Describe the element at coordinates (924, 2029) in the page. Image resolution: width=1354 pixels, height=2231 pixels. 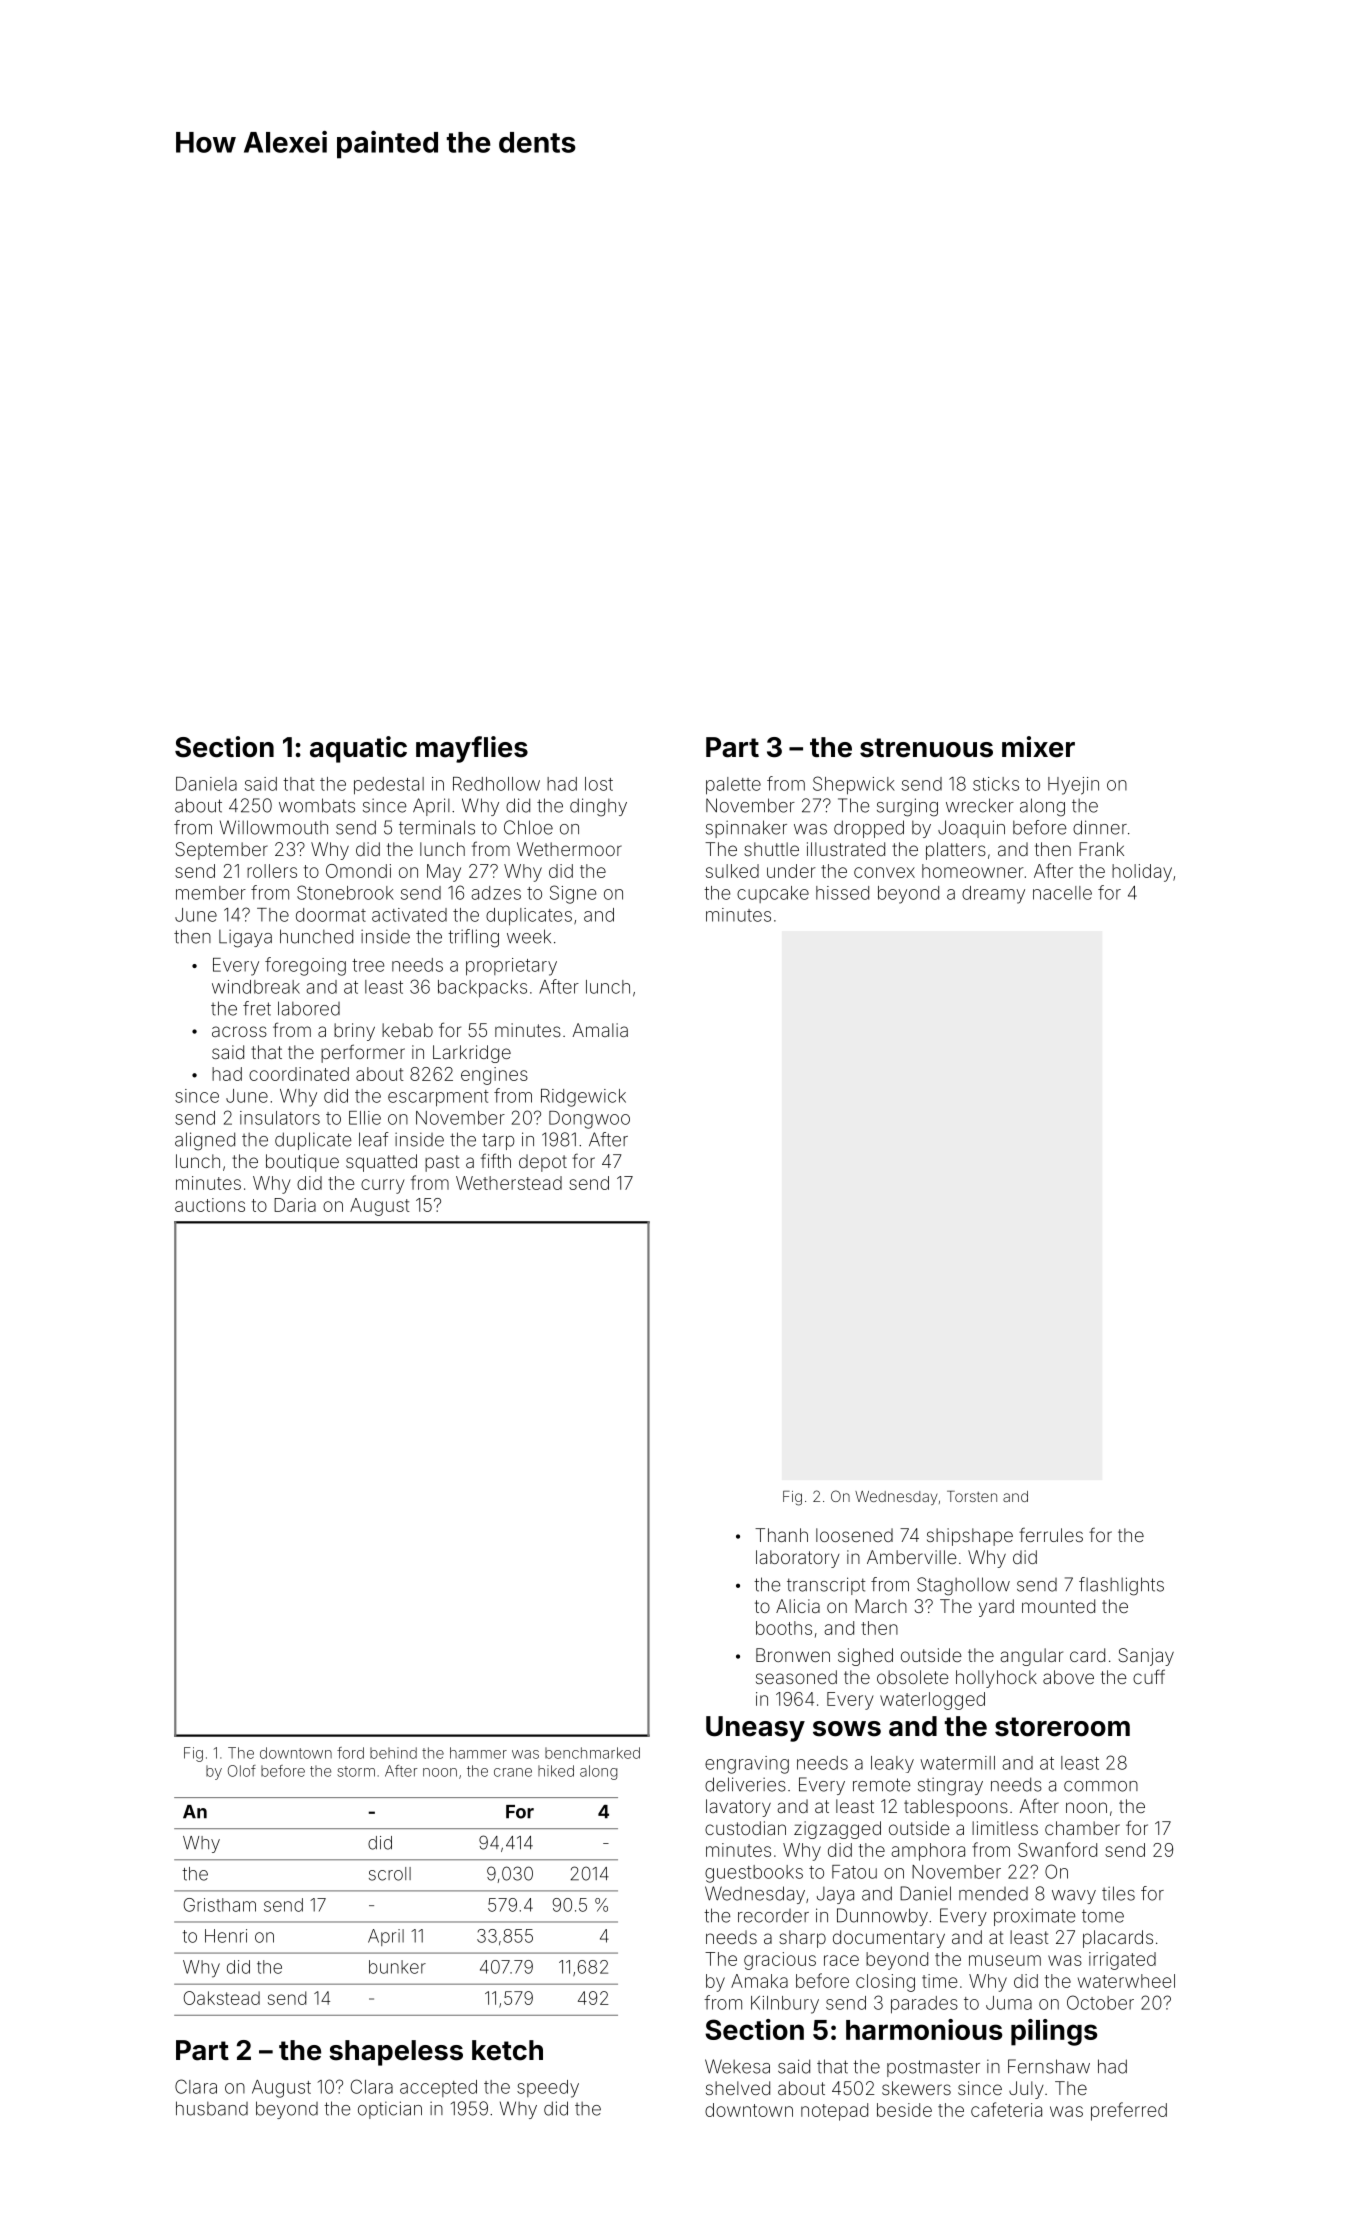
I see `harmonious` at that location.
